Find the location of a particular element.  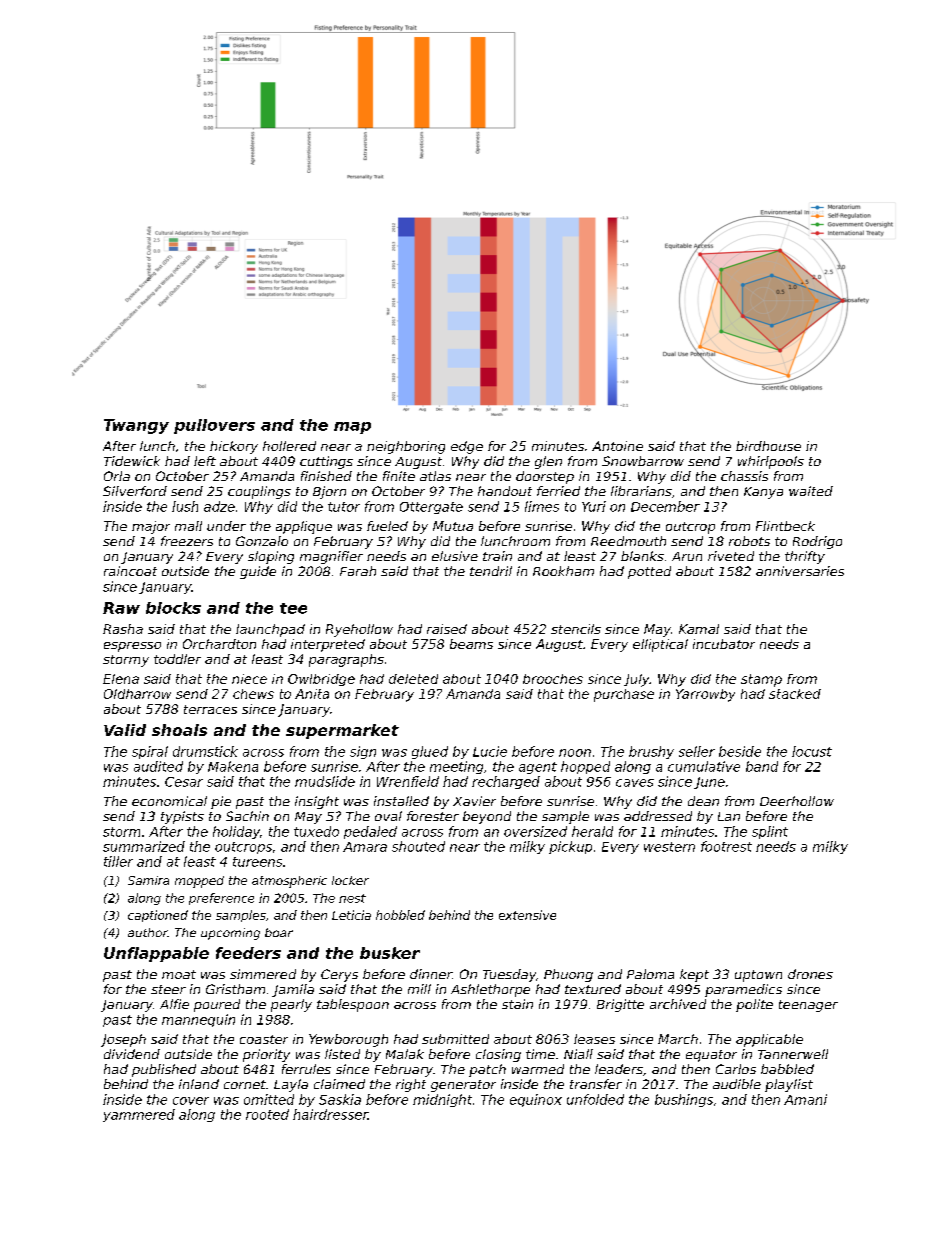

freezers is located at coordinates (187, 541).
